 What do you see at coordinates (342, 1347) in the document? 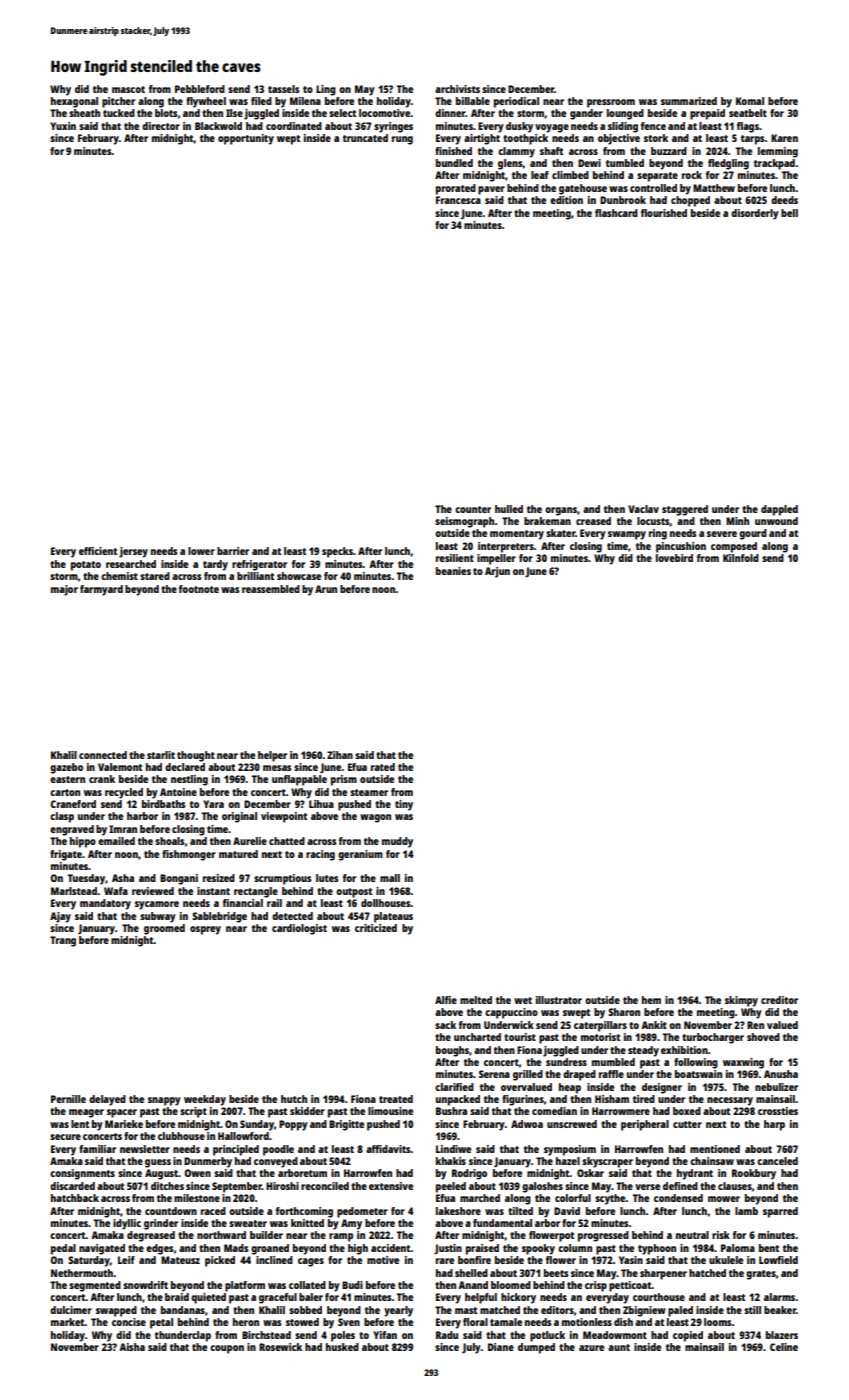
I see `husked` at bounding box center [342, 1347].
